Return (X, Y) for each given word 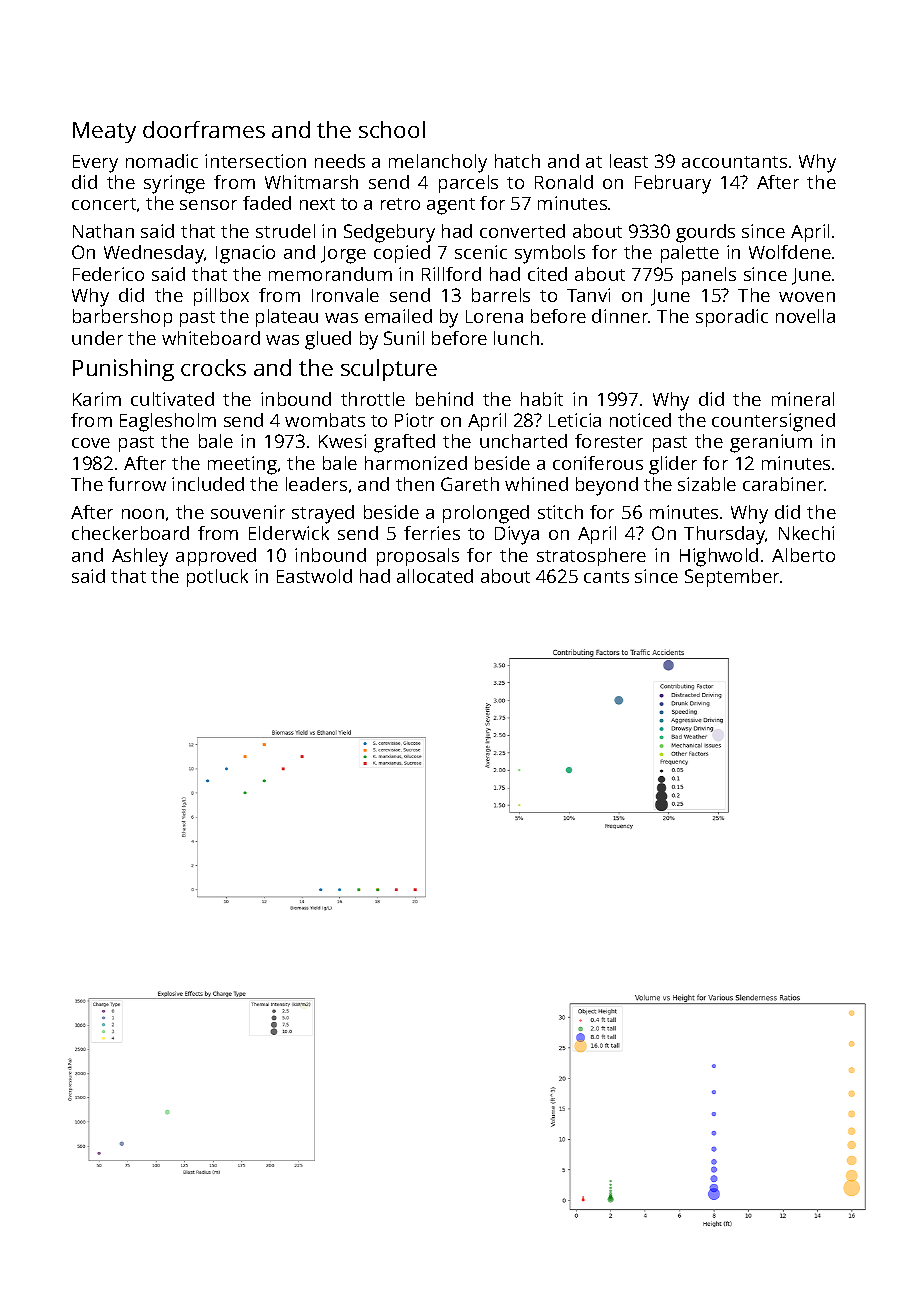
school (392, 129)
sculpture (389, 370)
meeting (242, 465)
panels (709, 276)
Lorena (494, 316)
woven (807, 297)
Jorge (343, 255)
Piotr (414, 420)
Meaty (104, 132)
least (629, 161)
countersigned (773, 422)
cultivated (172, 399)
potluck (217, 578)
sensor (208, 205)
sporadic (732, 318)
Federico (108, 274)
